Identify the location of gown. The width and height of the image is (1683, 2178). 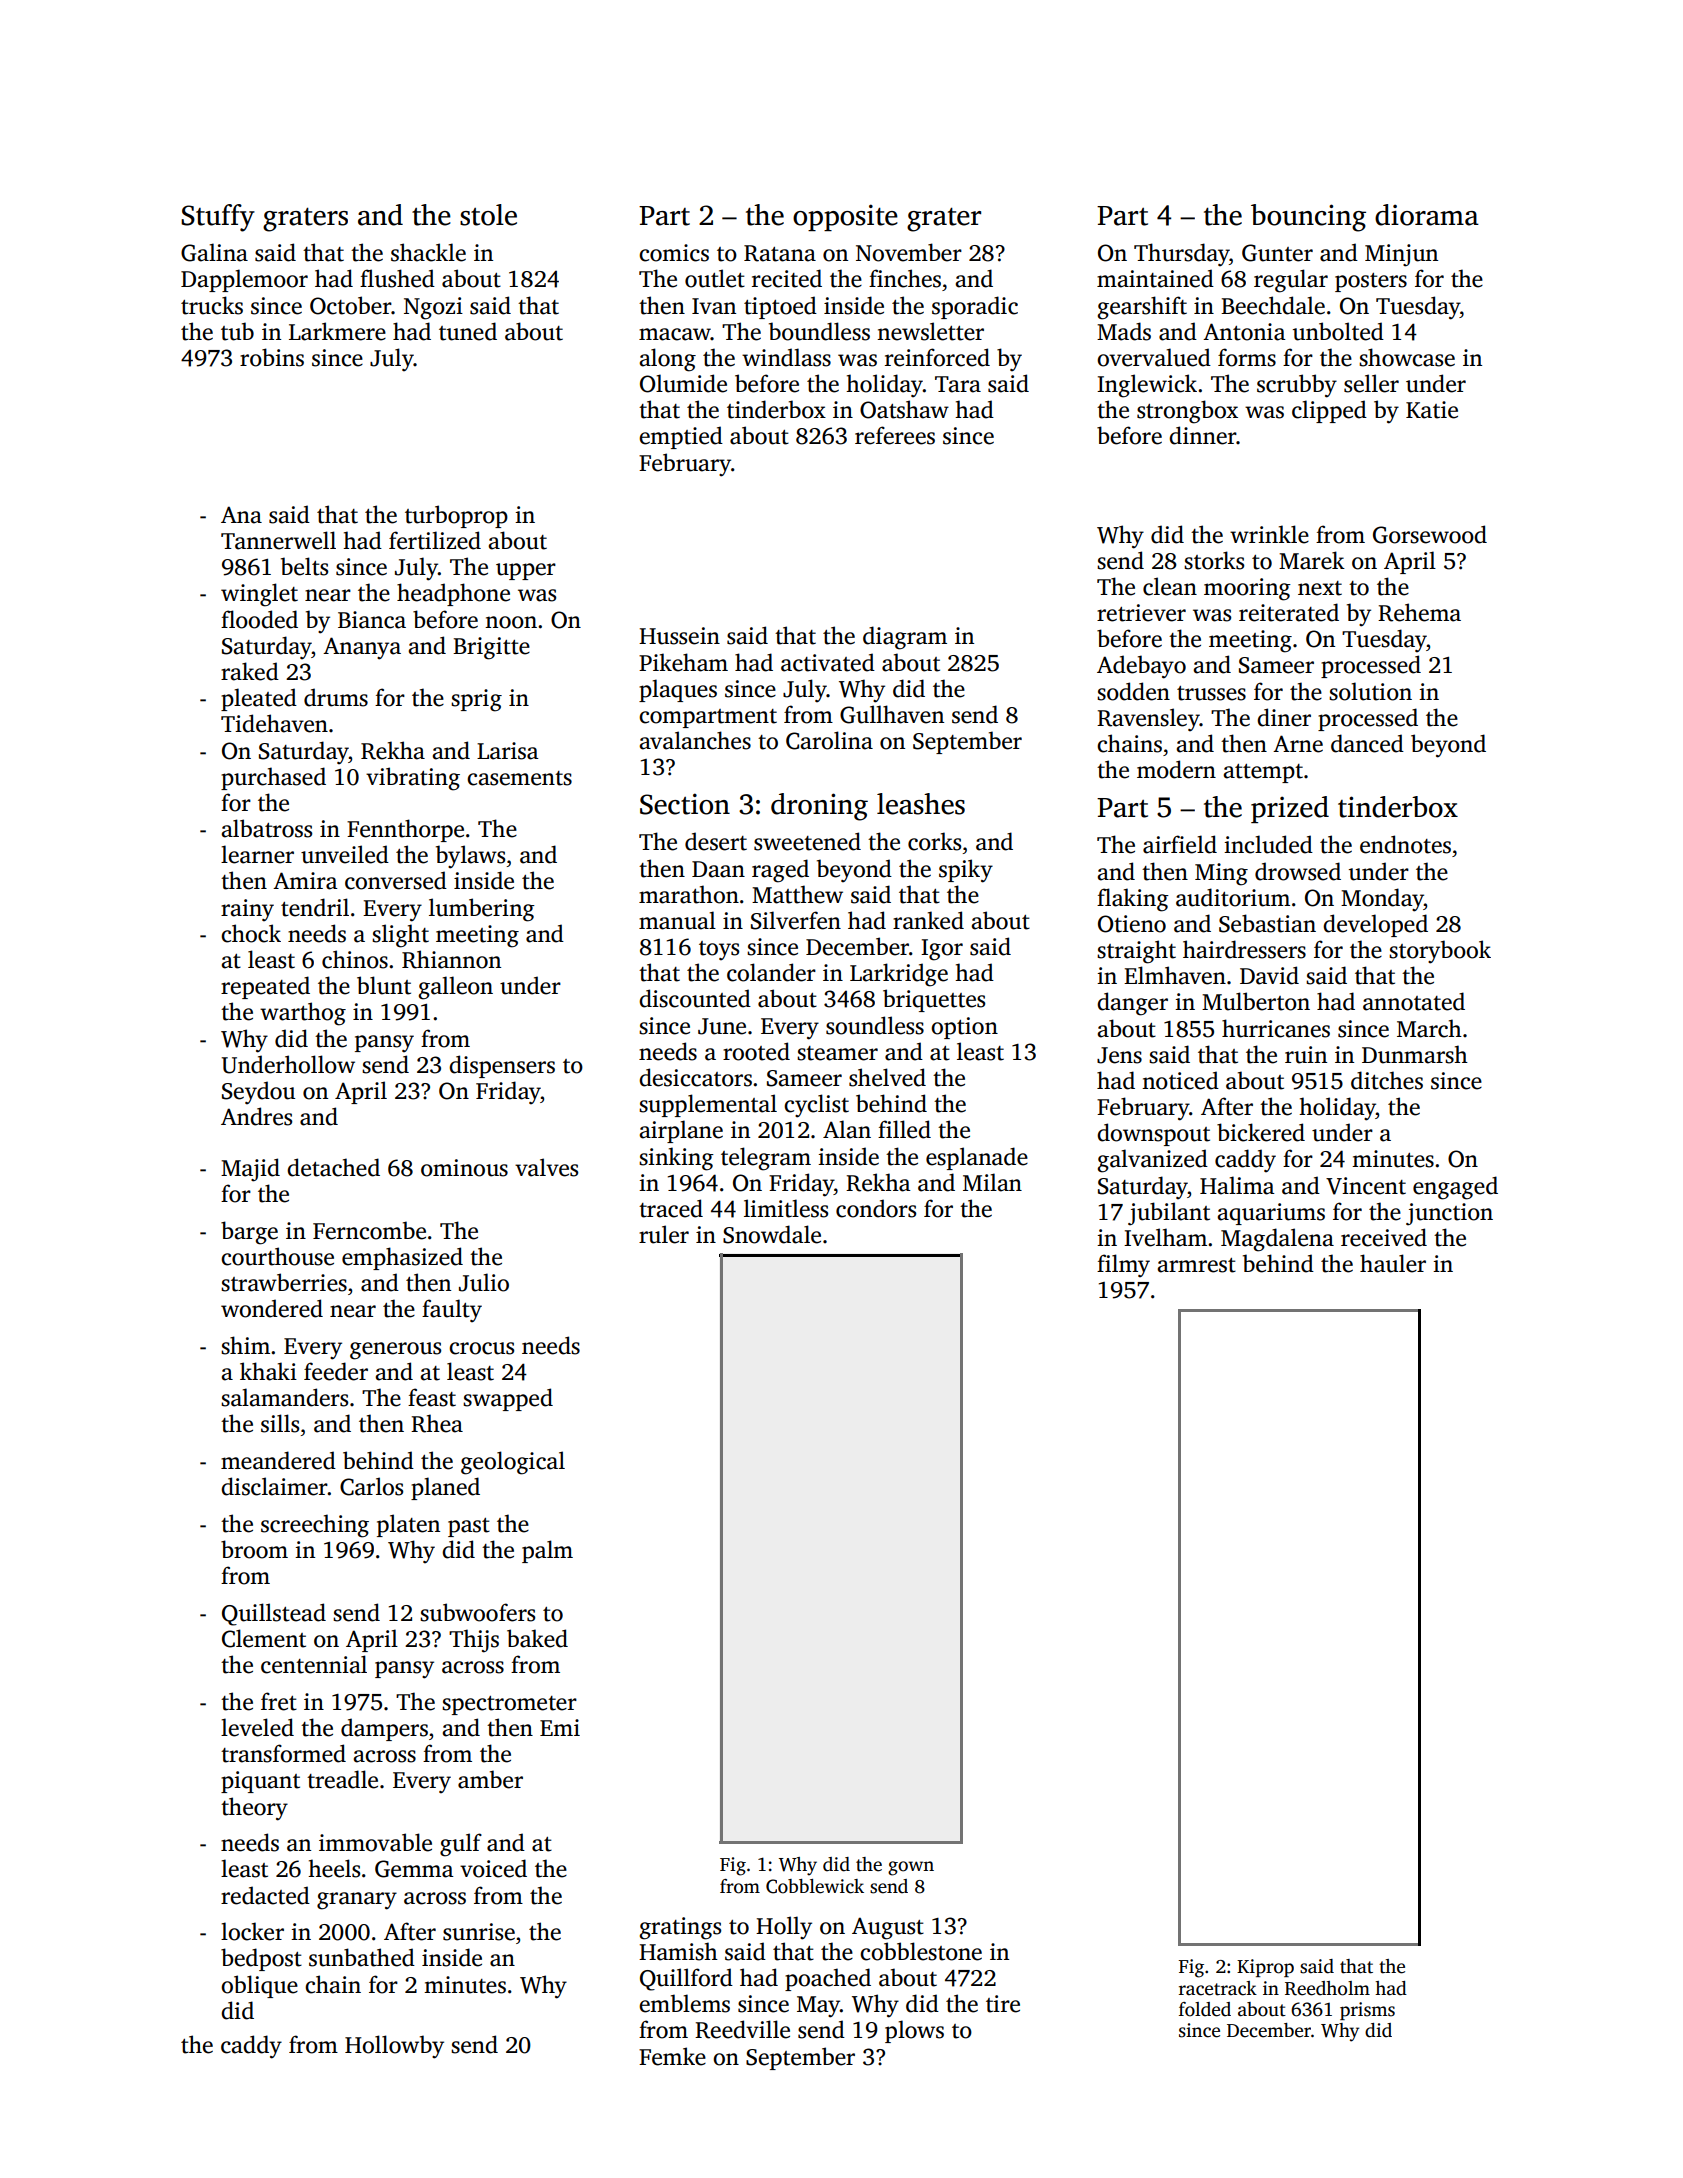
(911, 1868).
